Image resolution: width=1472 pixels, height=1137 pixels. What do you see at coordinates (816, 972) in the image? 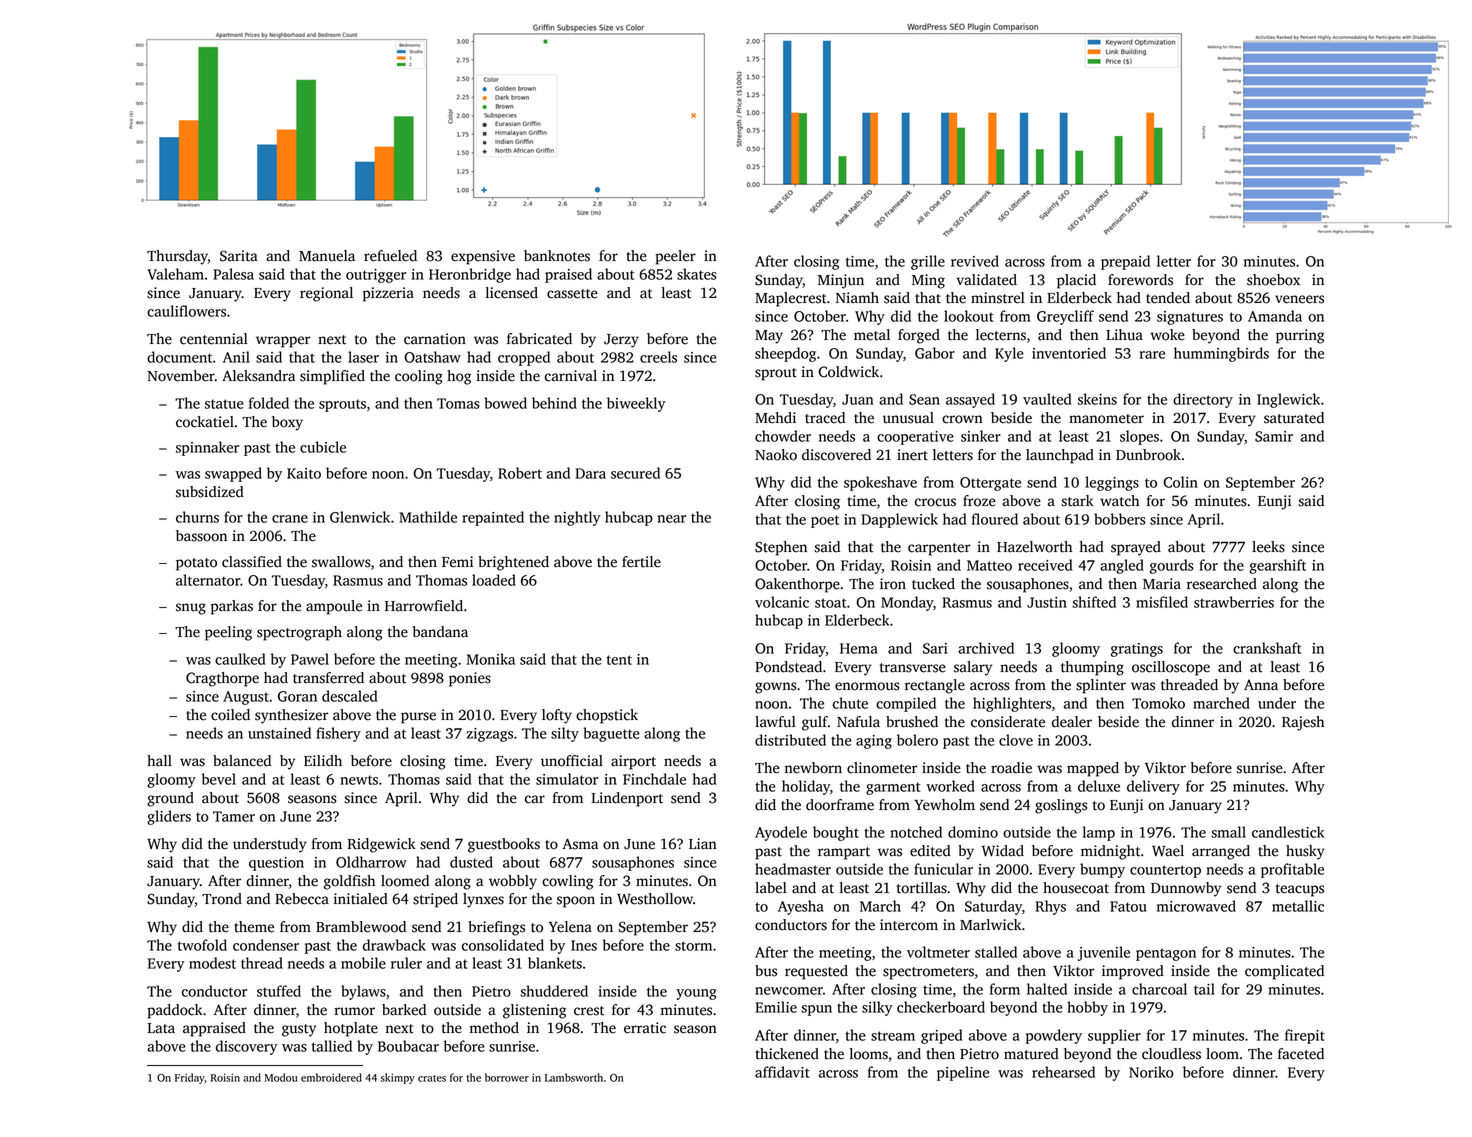
I see `requested` at bounding box center [816, 972].
